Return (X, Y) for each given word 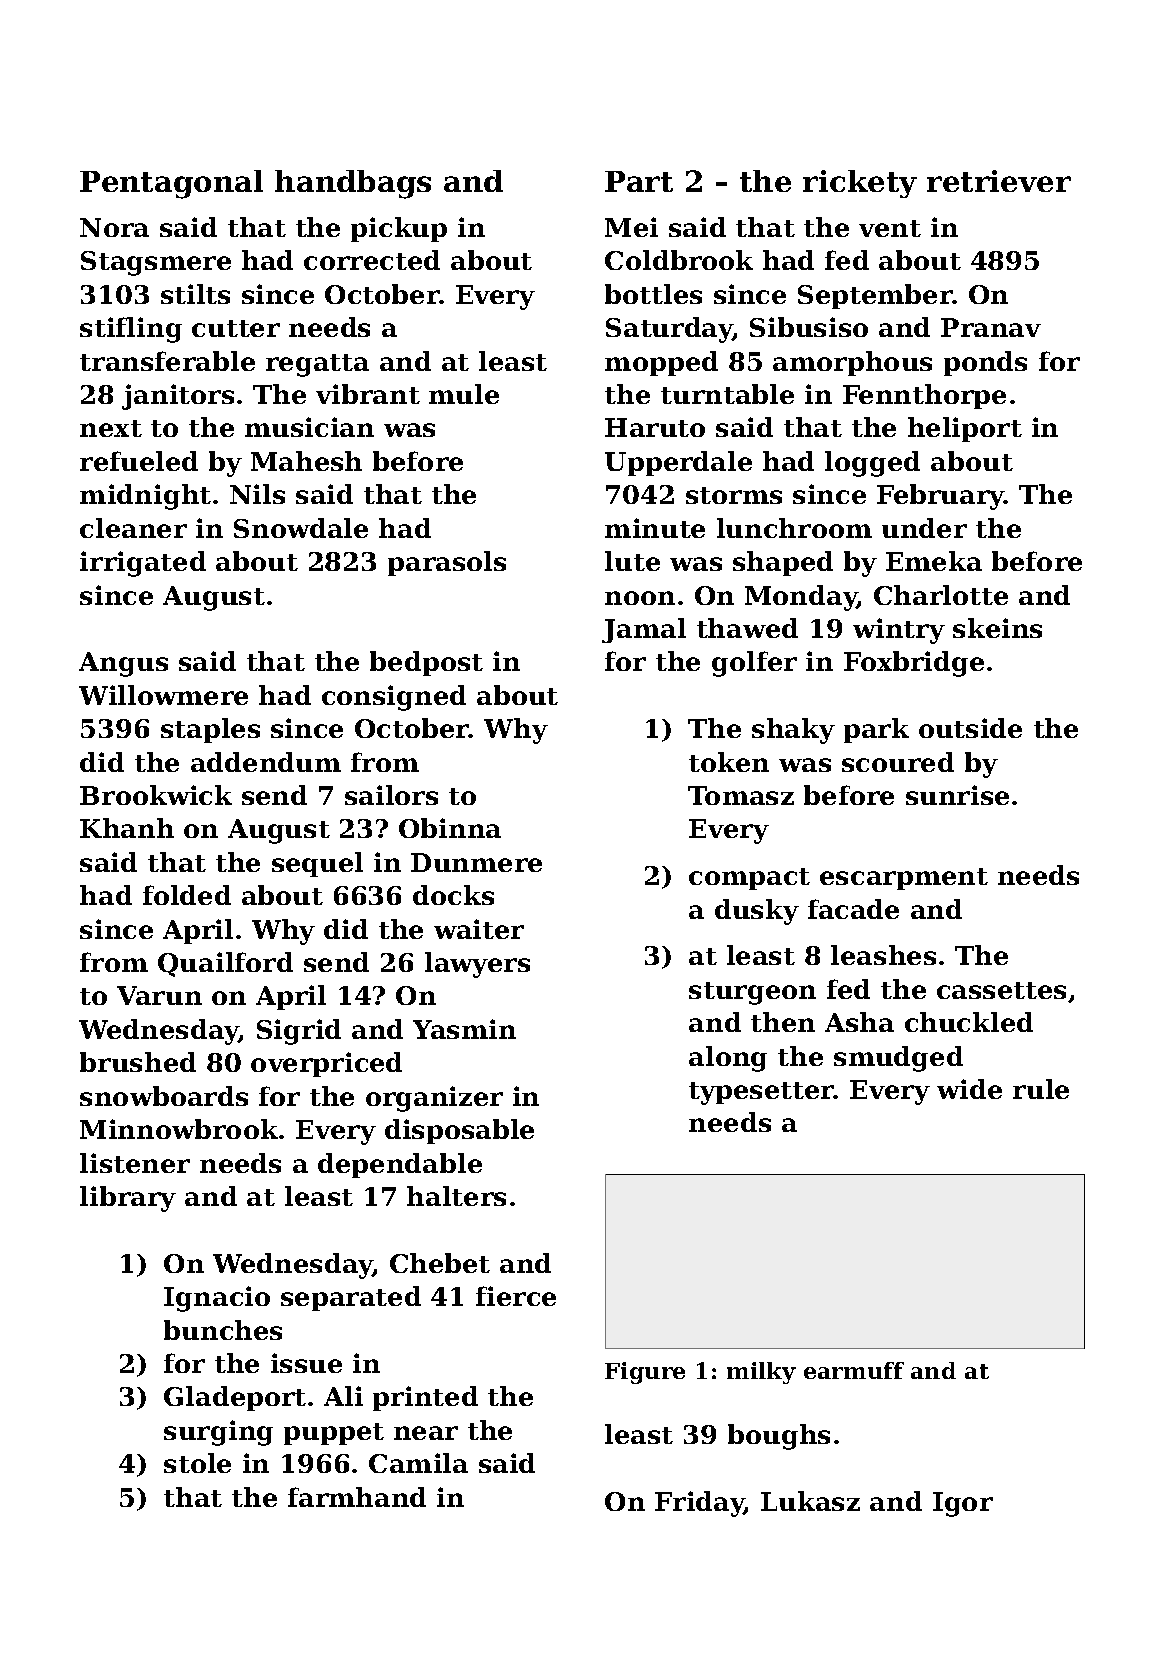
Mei (631, 227)
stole (197, 1463)
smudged (898, 1059)
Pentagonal (171, 184)
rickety (860, 184)
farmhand (357, 1497)
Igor (963, 1504)
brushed (138, 1062)
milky (761, 1373)
